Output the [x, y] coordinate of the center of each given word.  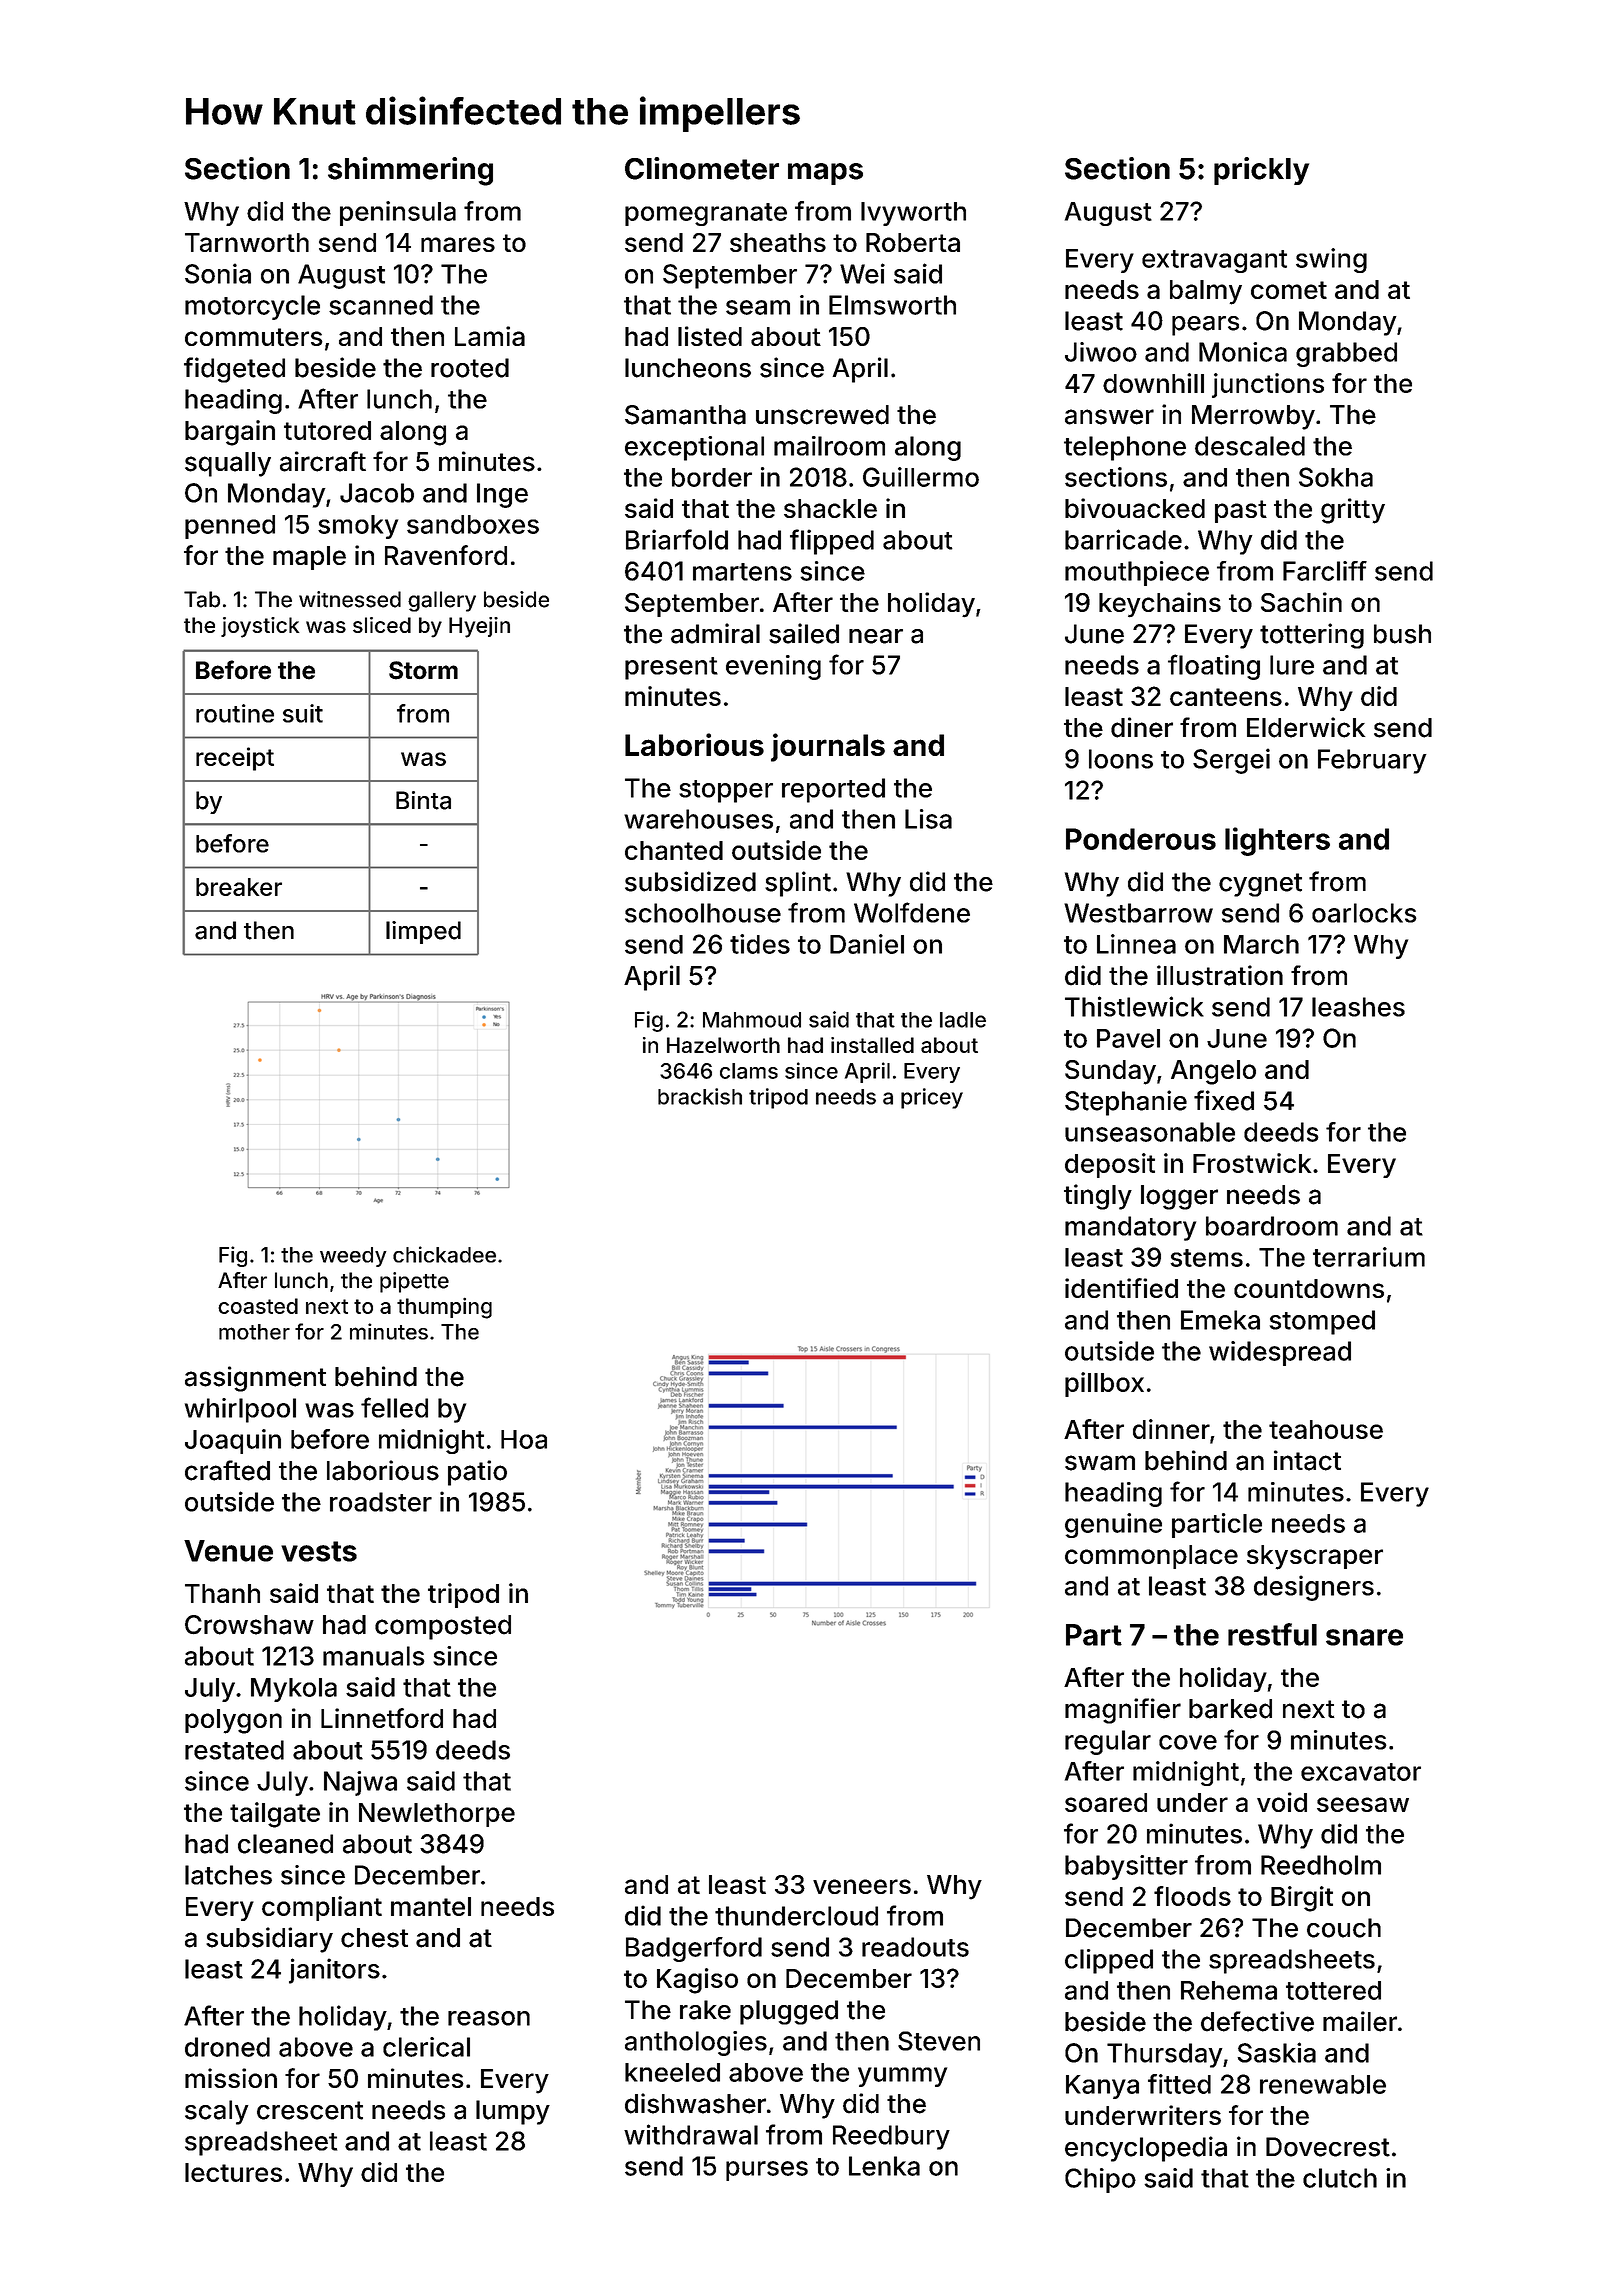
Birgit [1302, 1899]
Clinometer [702, 168]
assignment [255, 1379]
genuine [1113, 1525]
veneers [862, 1886]
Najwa [360, 1783]
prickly [1261, 171]
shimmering [410, 171]
